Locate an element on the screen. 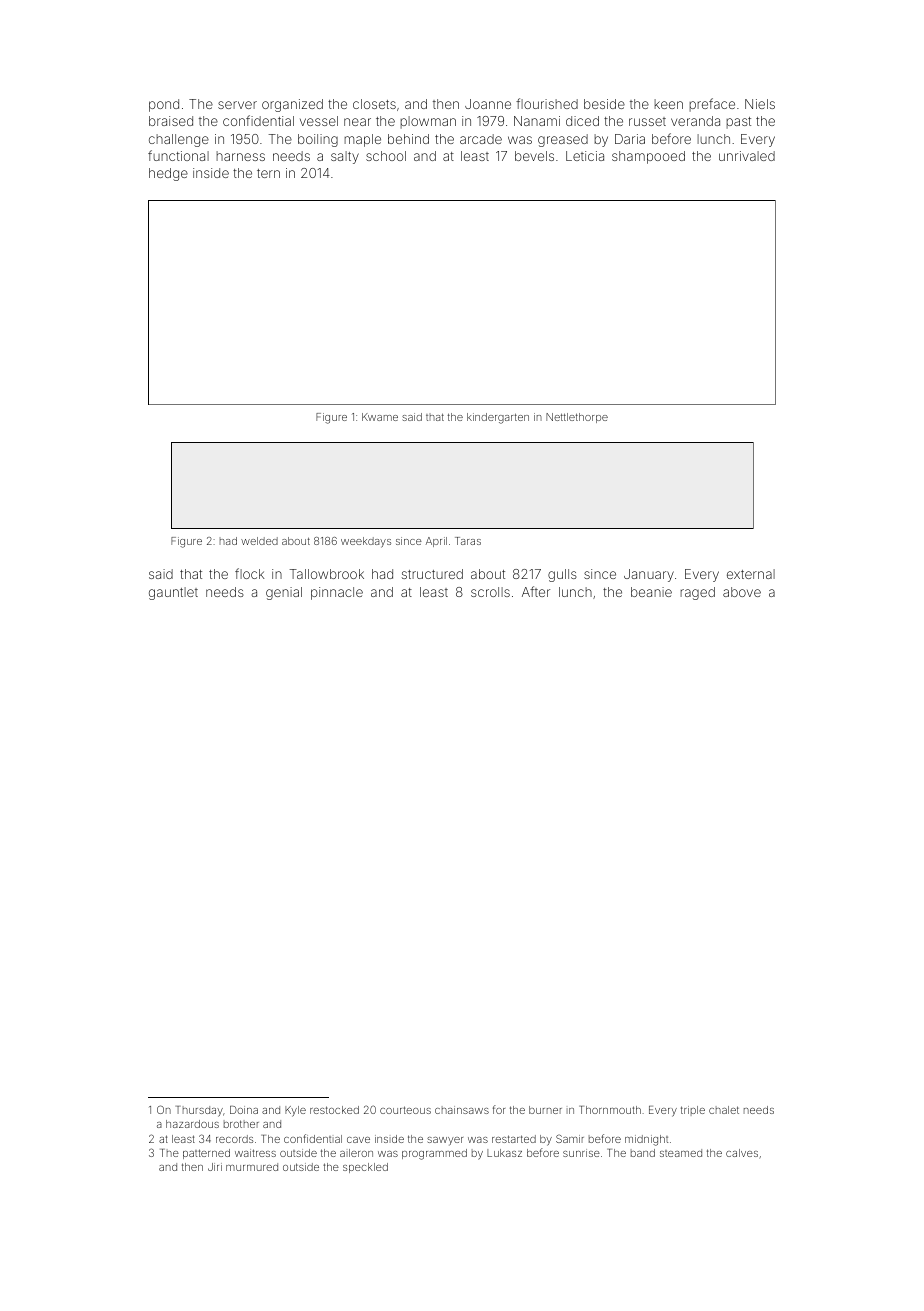 The width and height of the screenshot is (924, 1311). chalet is located at coordinates (724, 1110).
